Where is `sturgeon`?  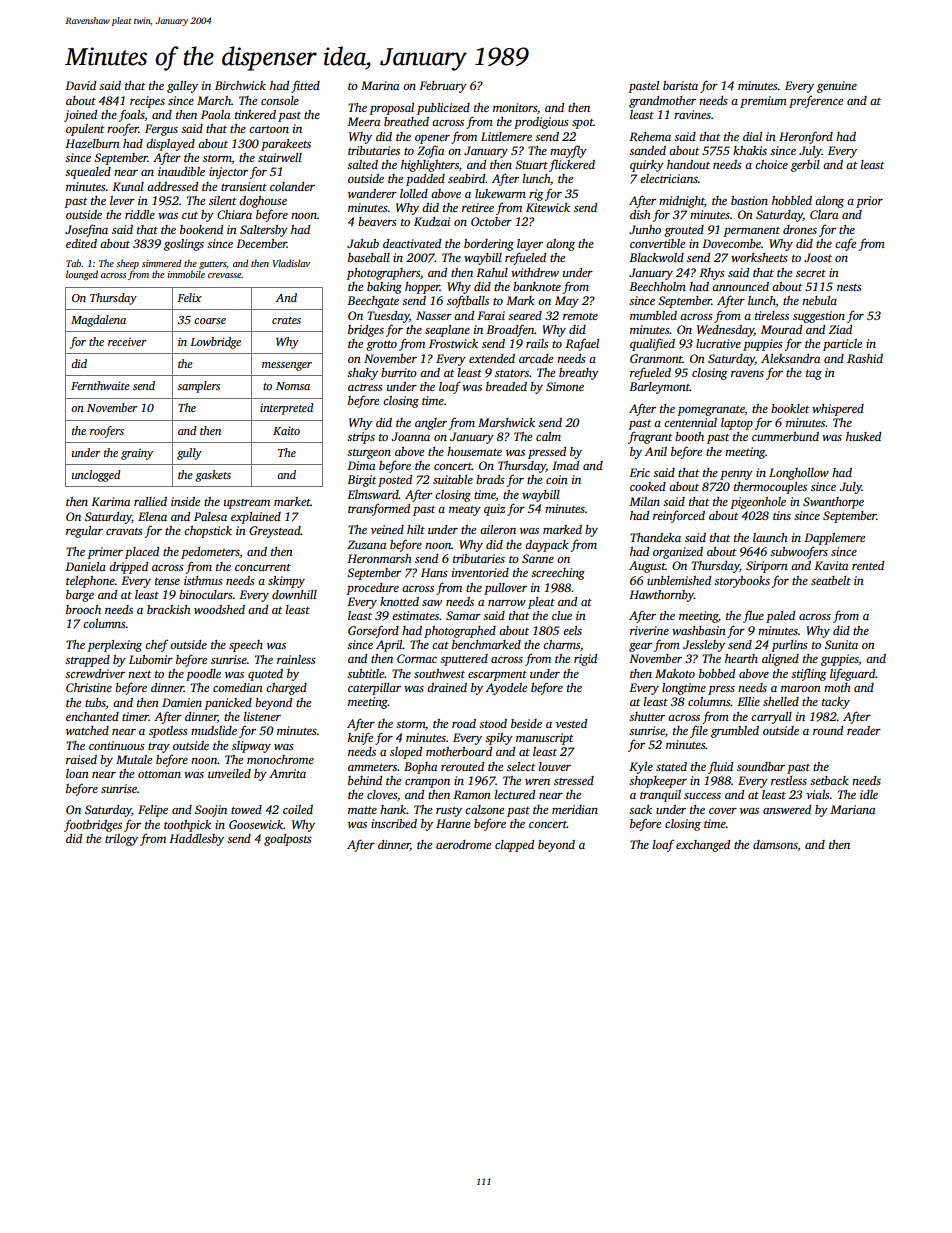 sturgeon is located at coordinates (369, 454).
